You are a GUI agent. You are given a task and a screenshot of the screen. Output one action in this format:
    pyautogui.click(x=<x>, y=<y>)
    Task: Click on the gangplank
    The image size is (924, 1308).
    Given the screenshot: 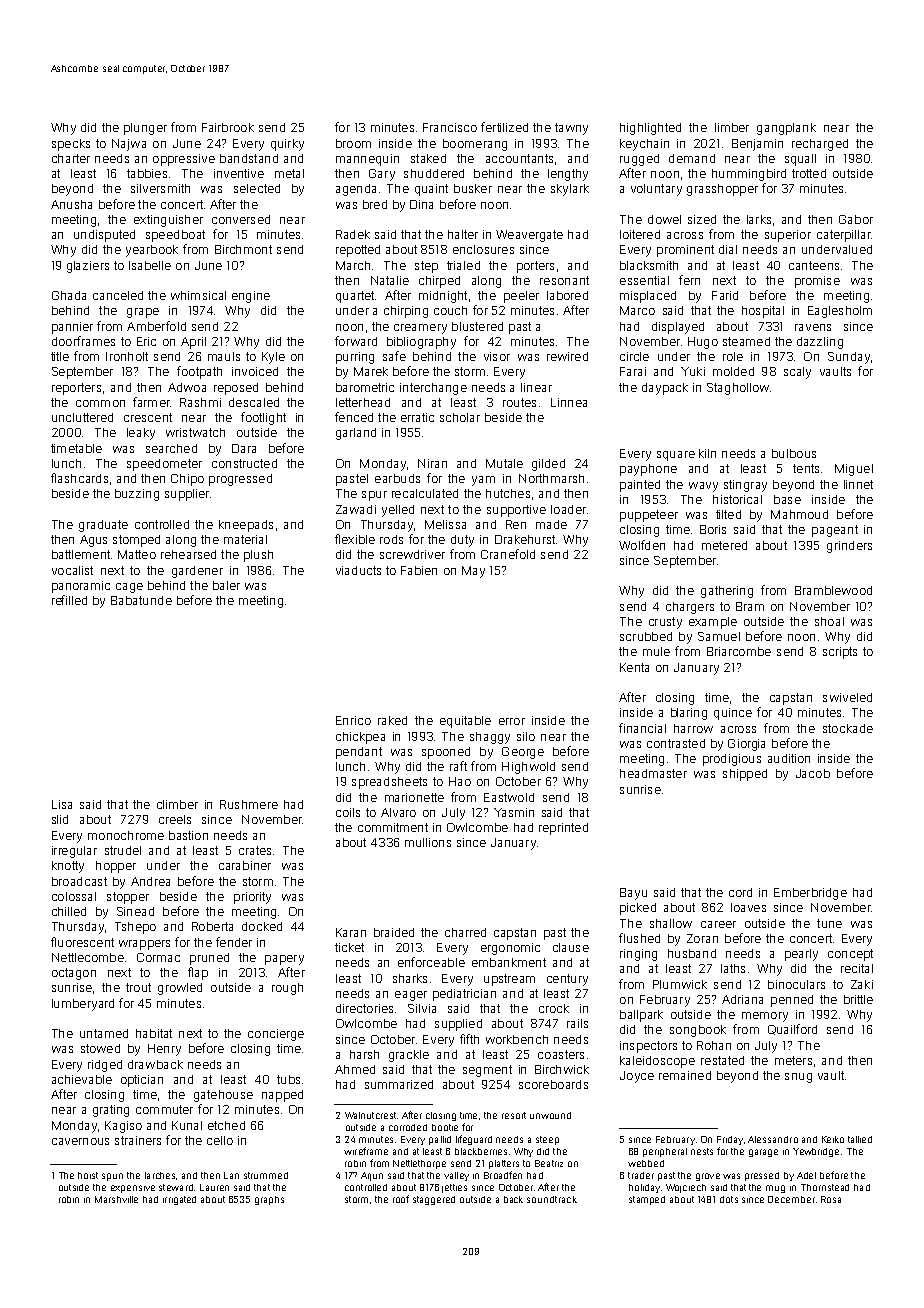 What is the action you would take?
    pyautogui.click(x=786, y=129)
